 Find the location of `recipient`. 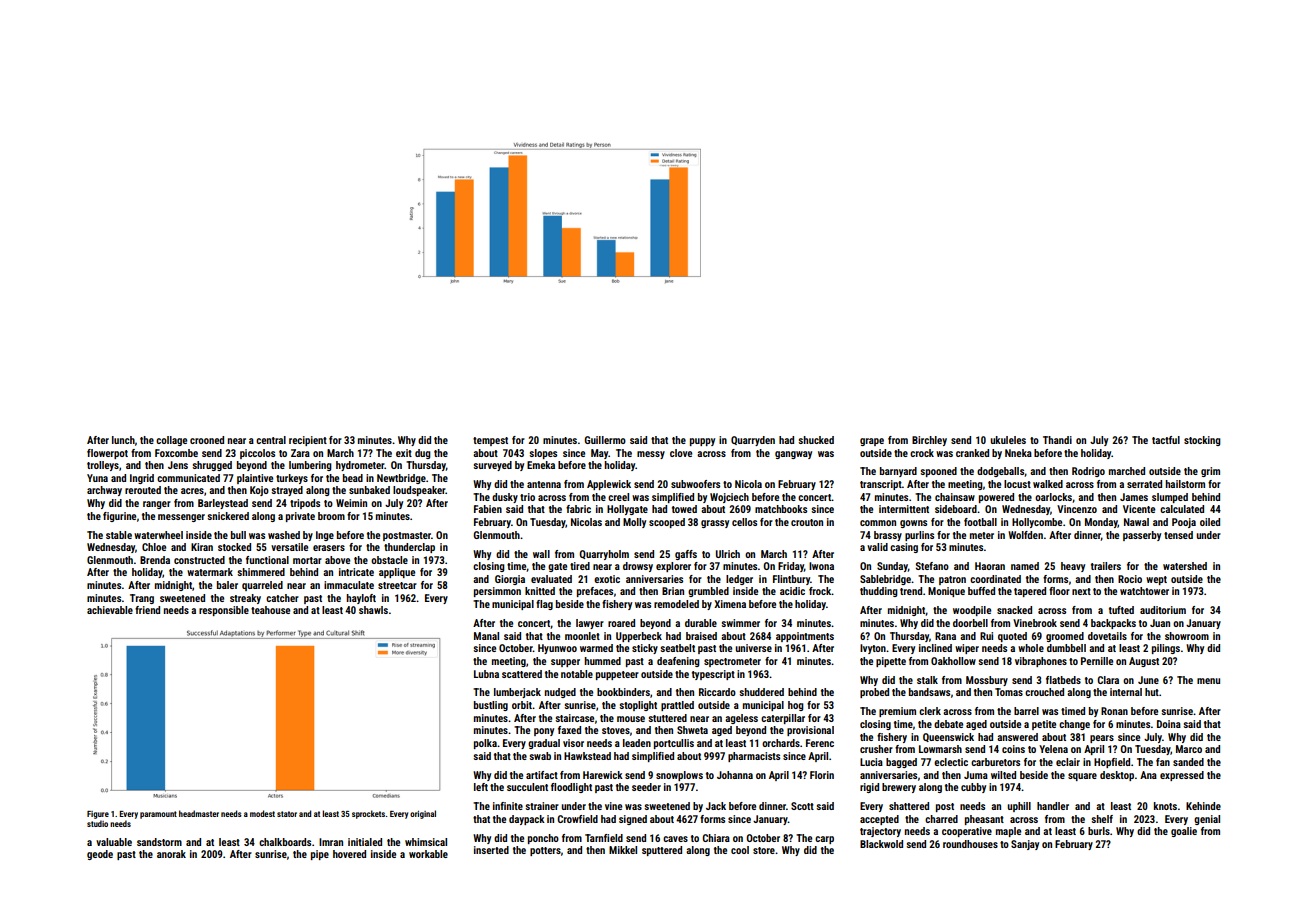

recipient is located at coordinates (308, 441).
